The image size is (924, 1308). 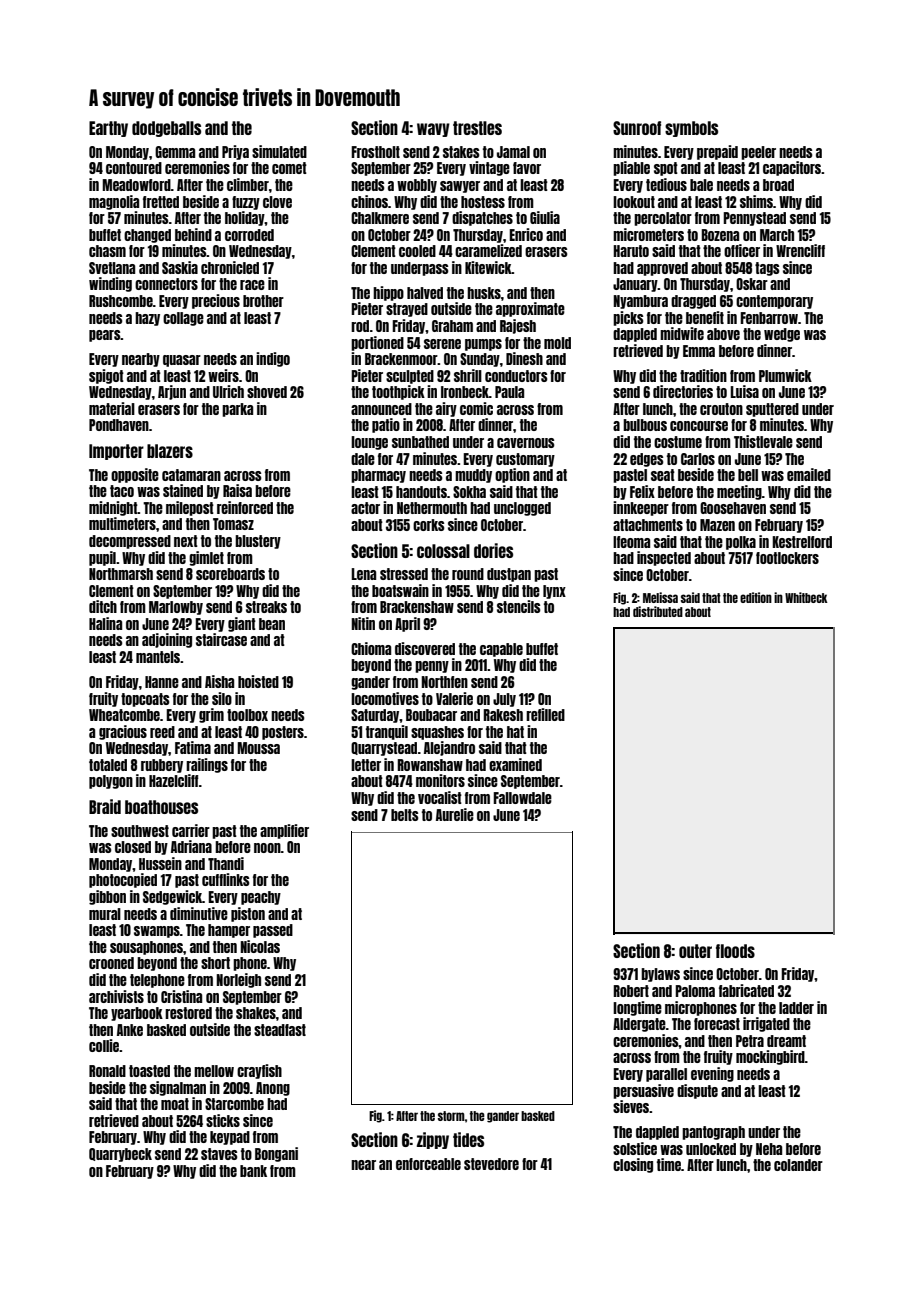 I want to click on trestles, so click(x=477, y=128).
